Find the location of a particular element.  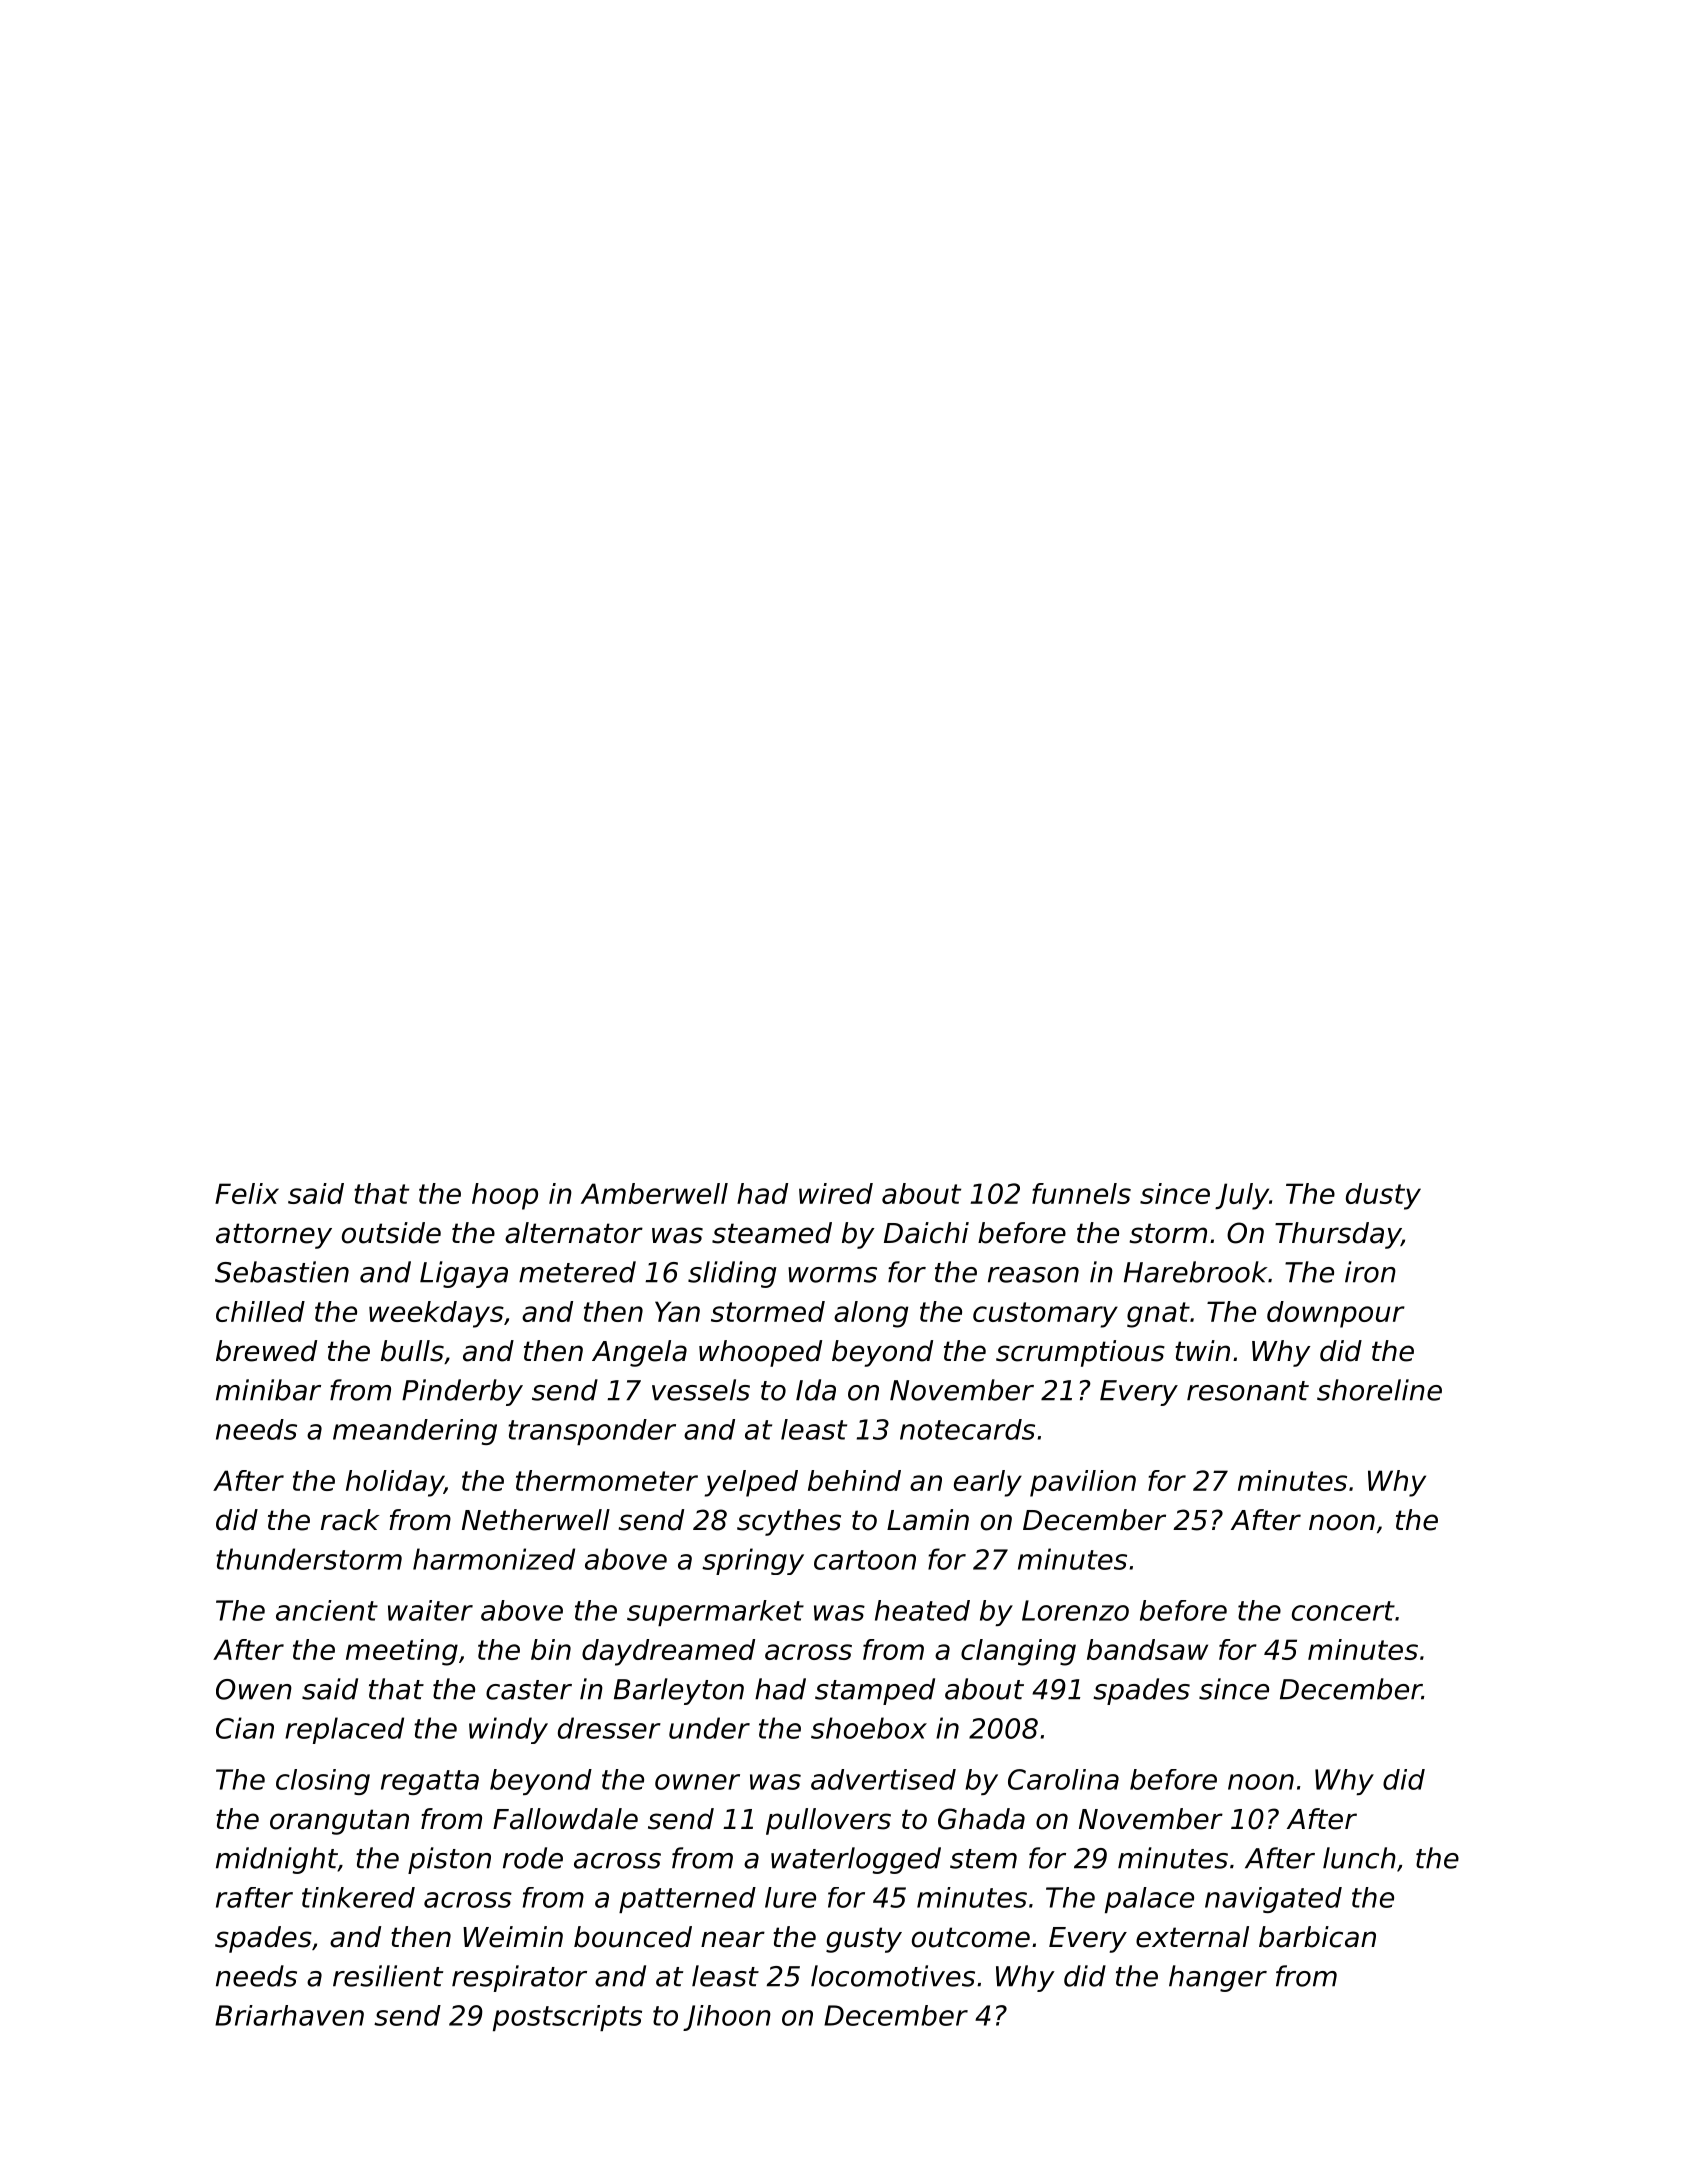

locomotives is located at coordinates (893, 1976).
